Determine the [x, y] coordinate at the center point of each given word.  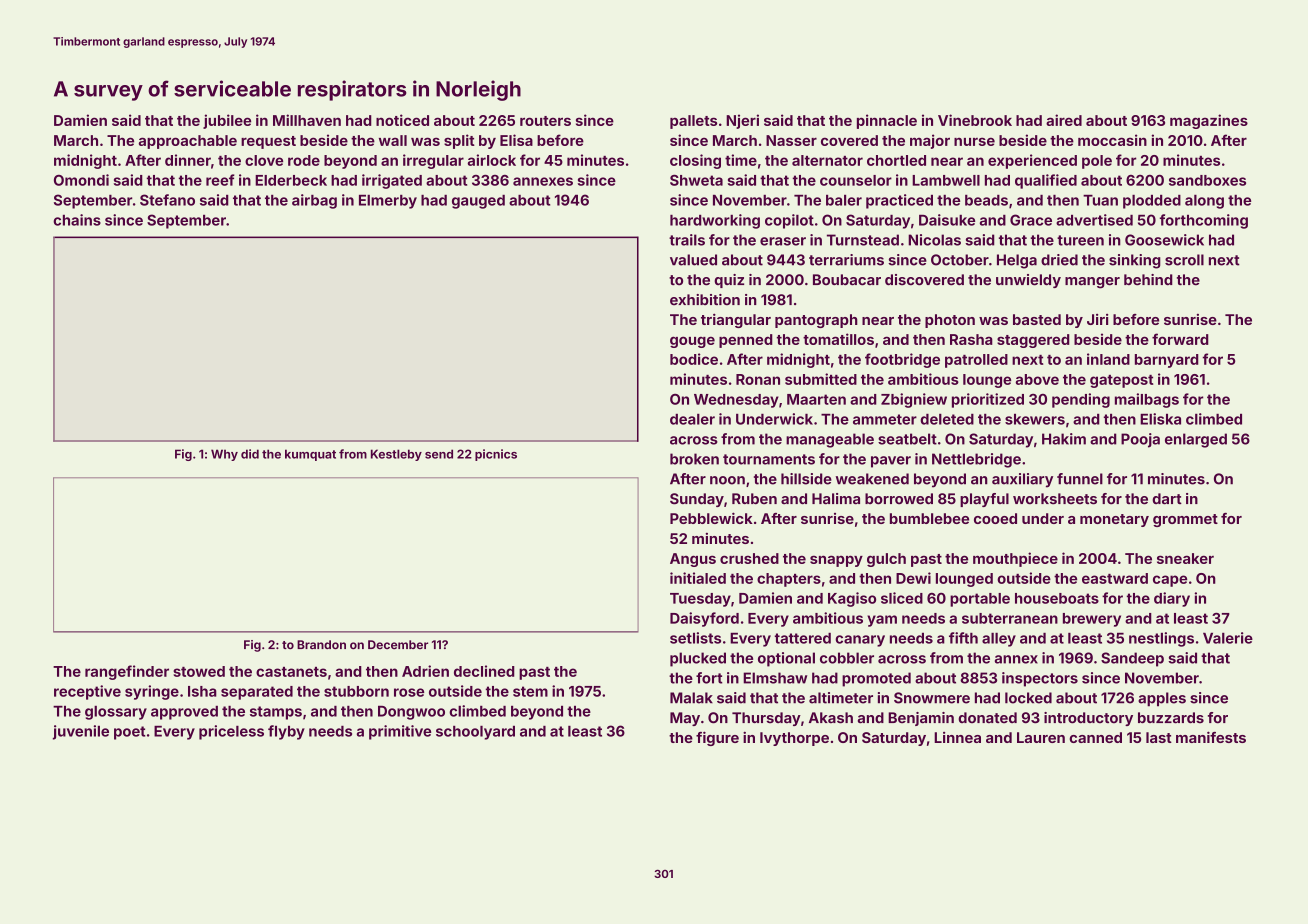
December [398, 644]
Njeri [742, 121]
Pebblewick [711, 518]
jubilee [227, 121]
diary [1172, 599]
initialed [698, 578]
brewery [1092, 620]
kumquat [310, 455]
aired [1064, 120]
